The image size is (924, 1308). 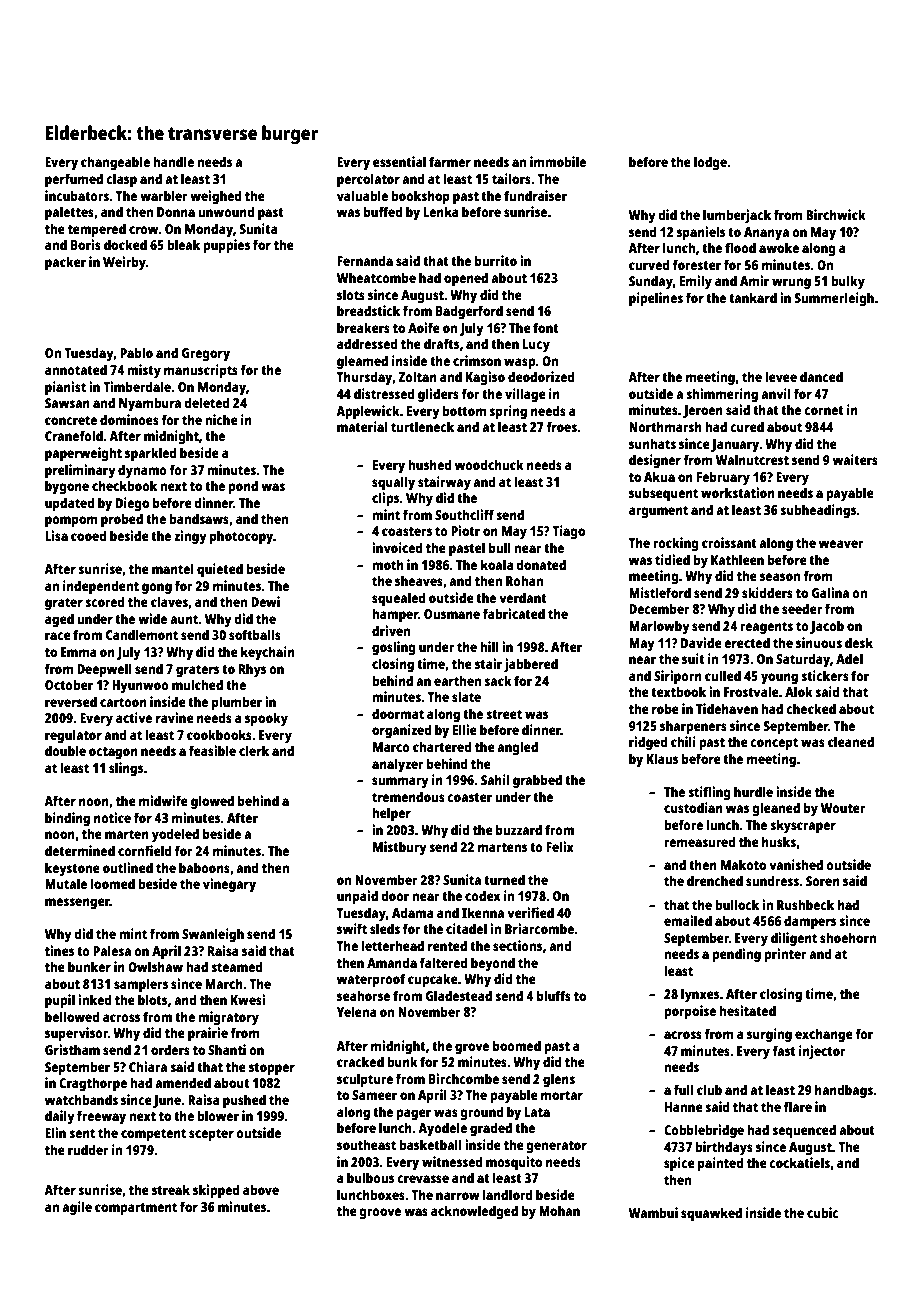 What do you see at coordinates (142, 471) in the image?
I see `dynamo` at bounding box center [142, 471].
